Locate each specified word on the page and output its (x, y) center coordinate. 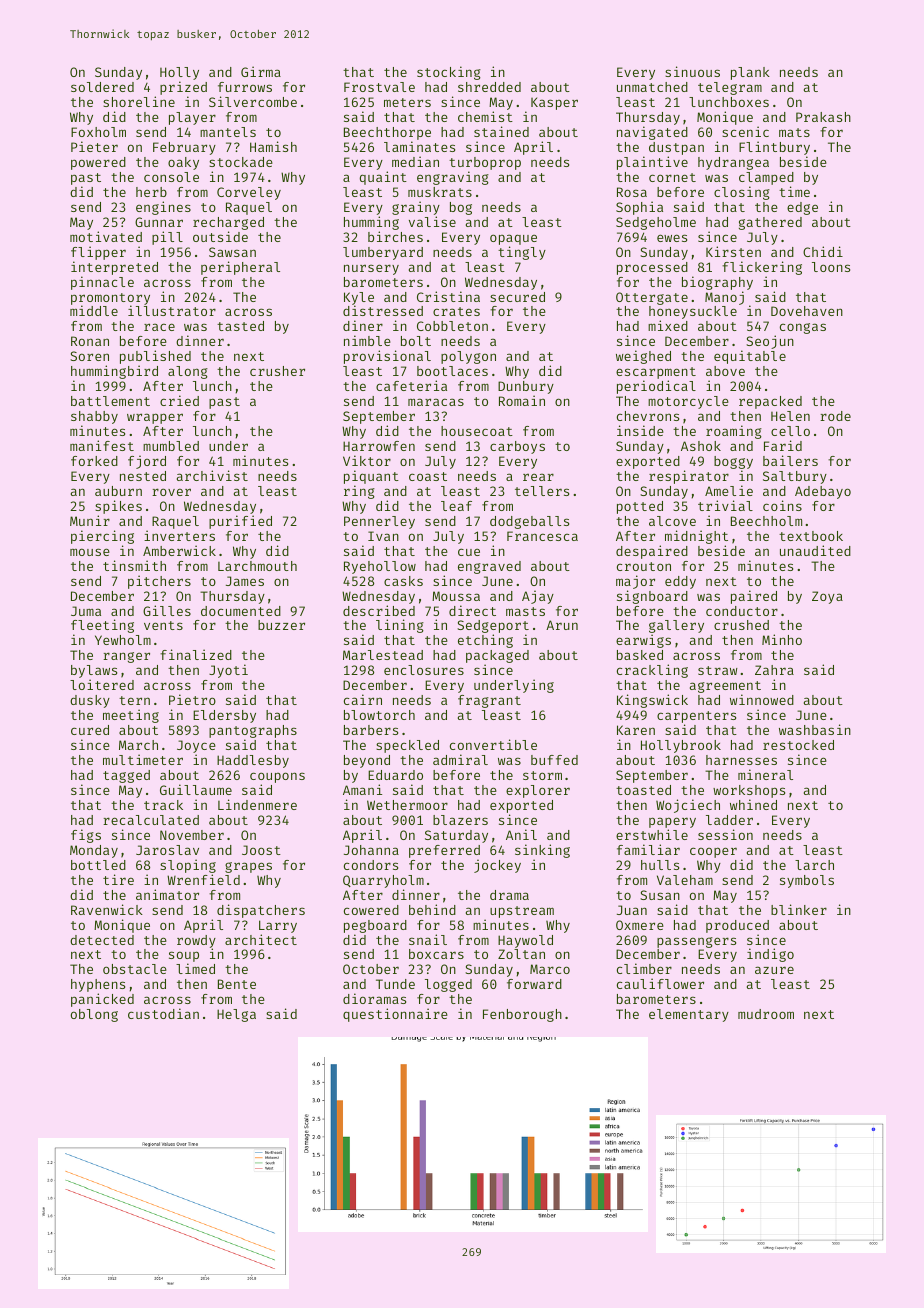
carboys (517, 447)
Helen (790, 416)
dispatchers (261, 911)
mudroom (766, 1014)
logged (448, 985)
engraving (453, 178)
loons (831, 267)
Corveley (249, 193)
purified (240, 522)
